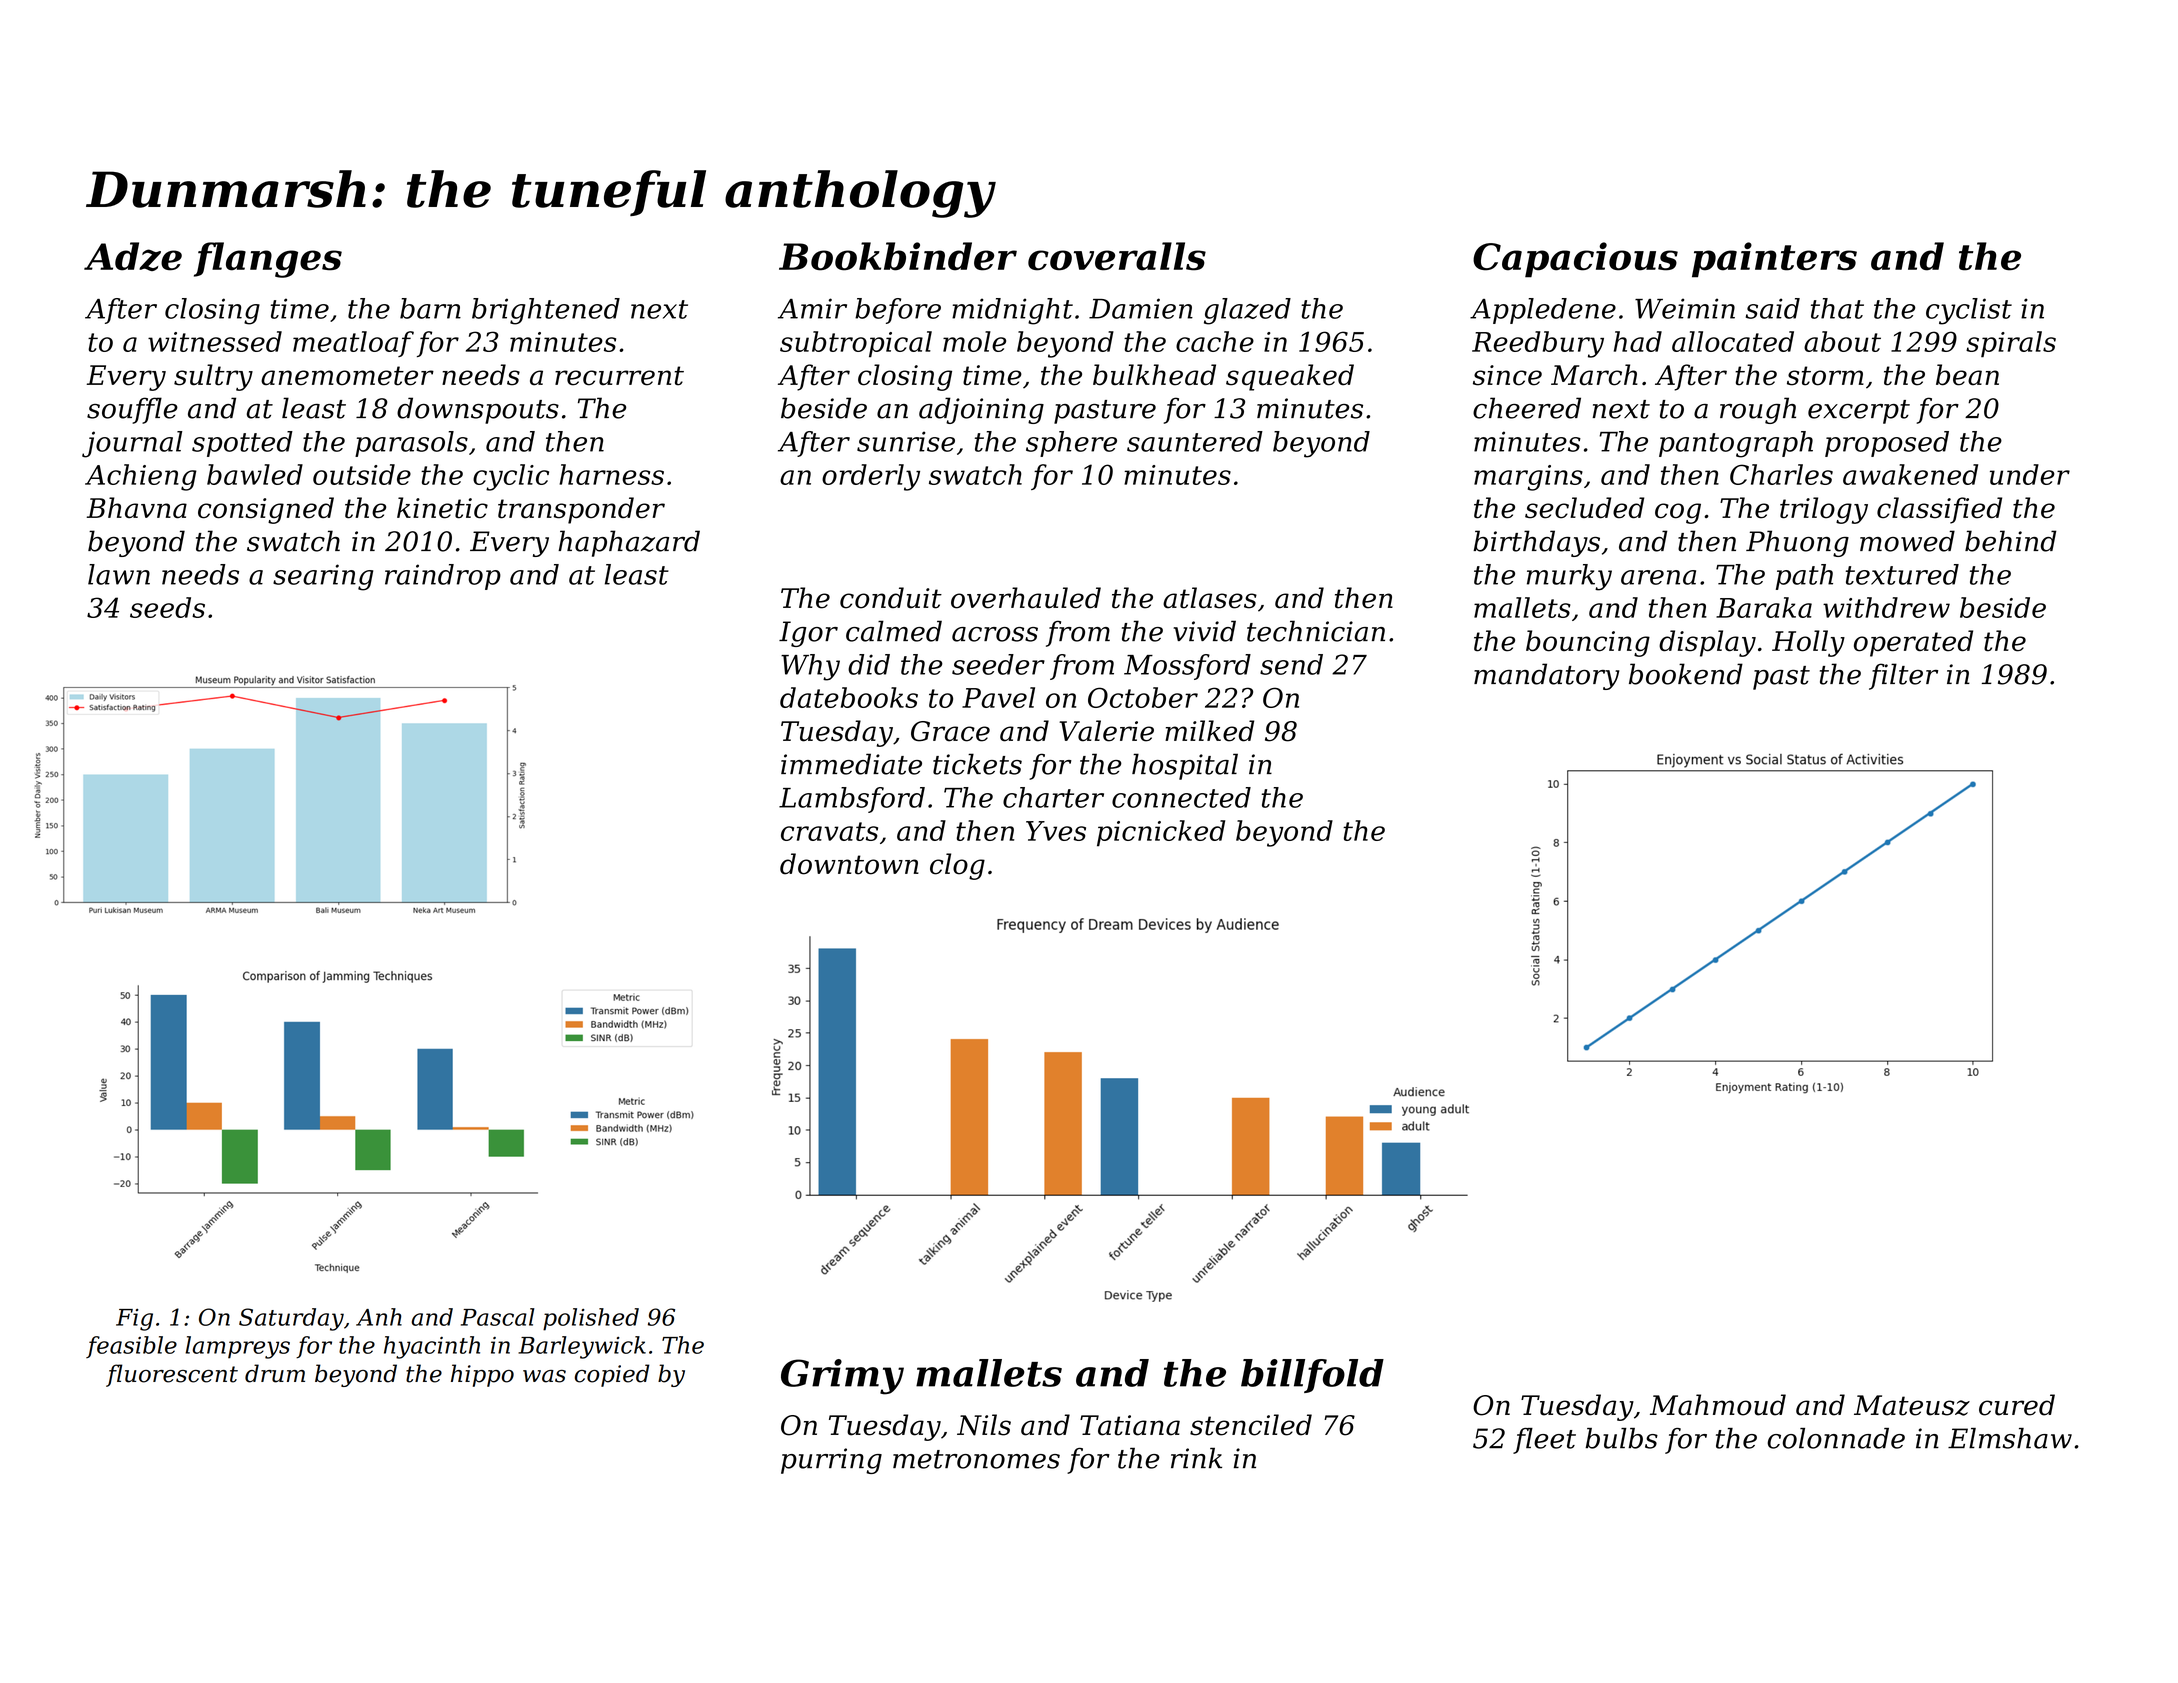 The height and width of the document is (1683, 2178). Describe the element at coordinates (898, 256) in the document. I see `Bookbinder` at that location.
